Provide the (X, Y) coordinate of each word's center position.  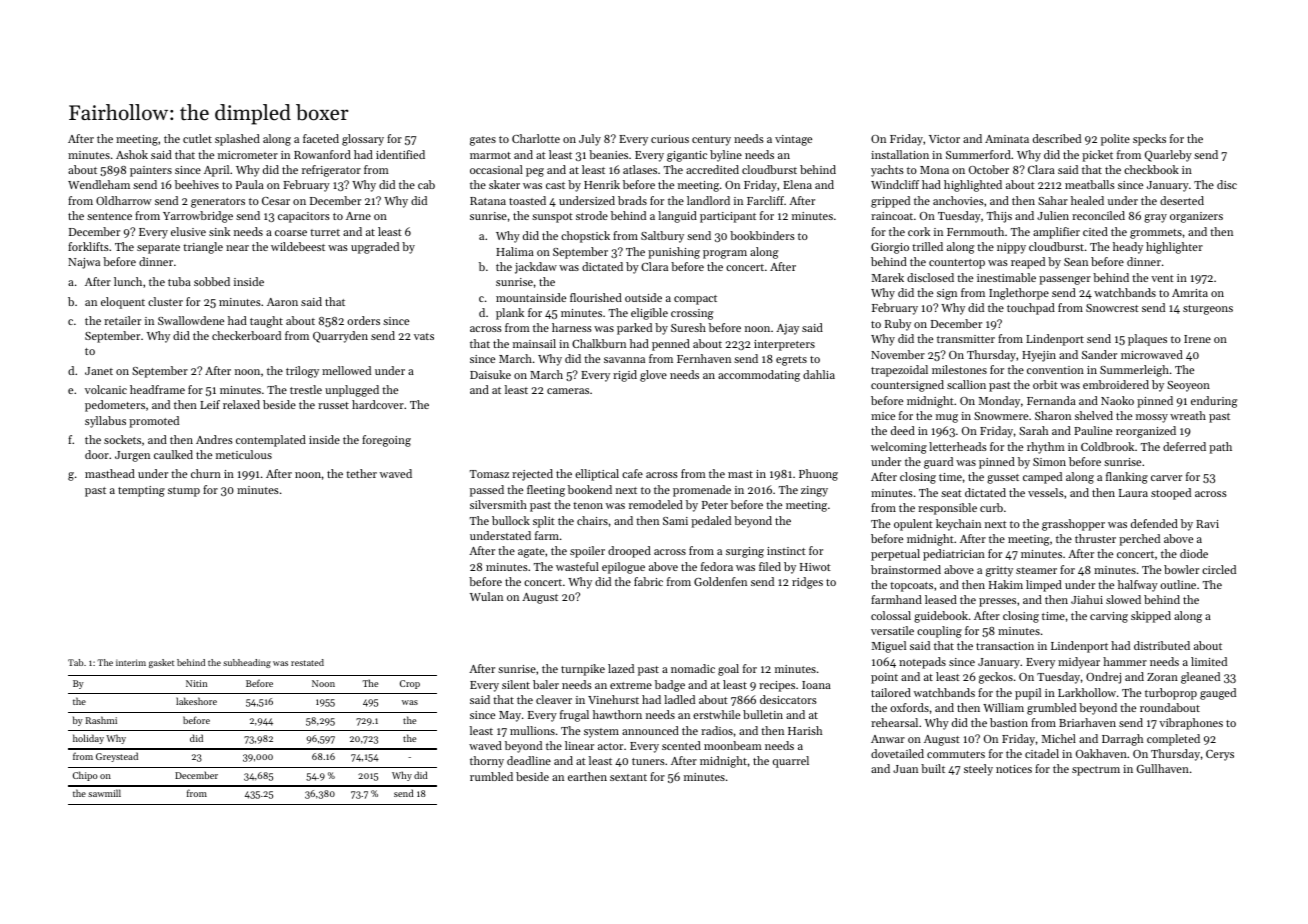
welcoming (899, 448)
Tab (76, 662)
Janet (99, 371)
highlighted (973, 186)
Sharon (1053, 415)
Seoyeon (1188, 386)
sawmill (104, 793)
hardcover (378, 404)
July (590, 140)
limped (1044, 586)
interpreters (784, 345)
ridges (807, 583)
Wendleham (99, 184)
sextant (628, 777)
